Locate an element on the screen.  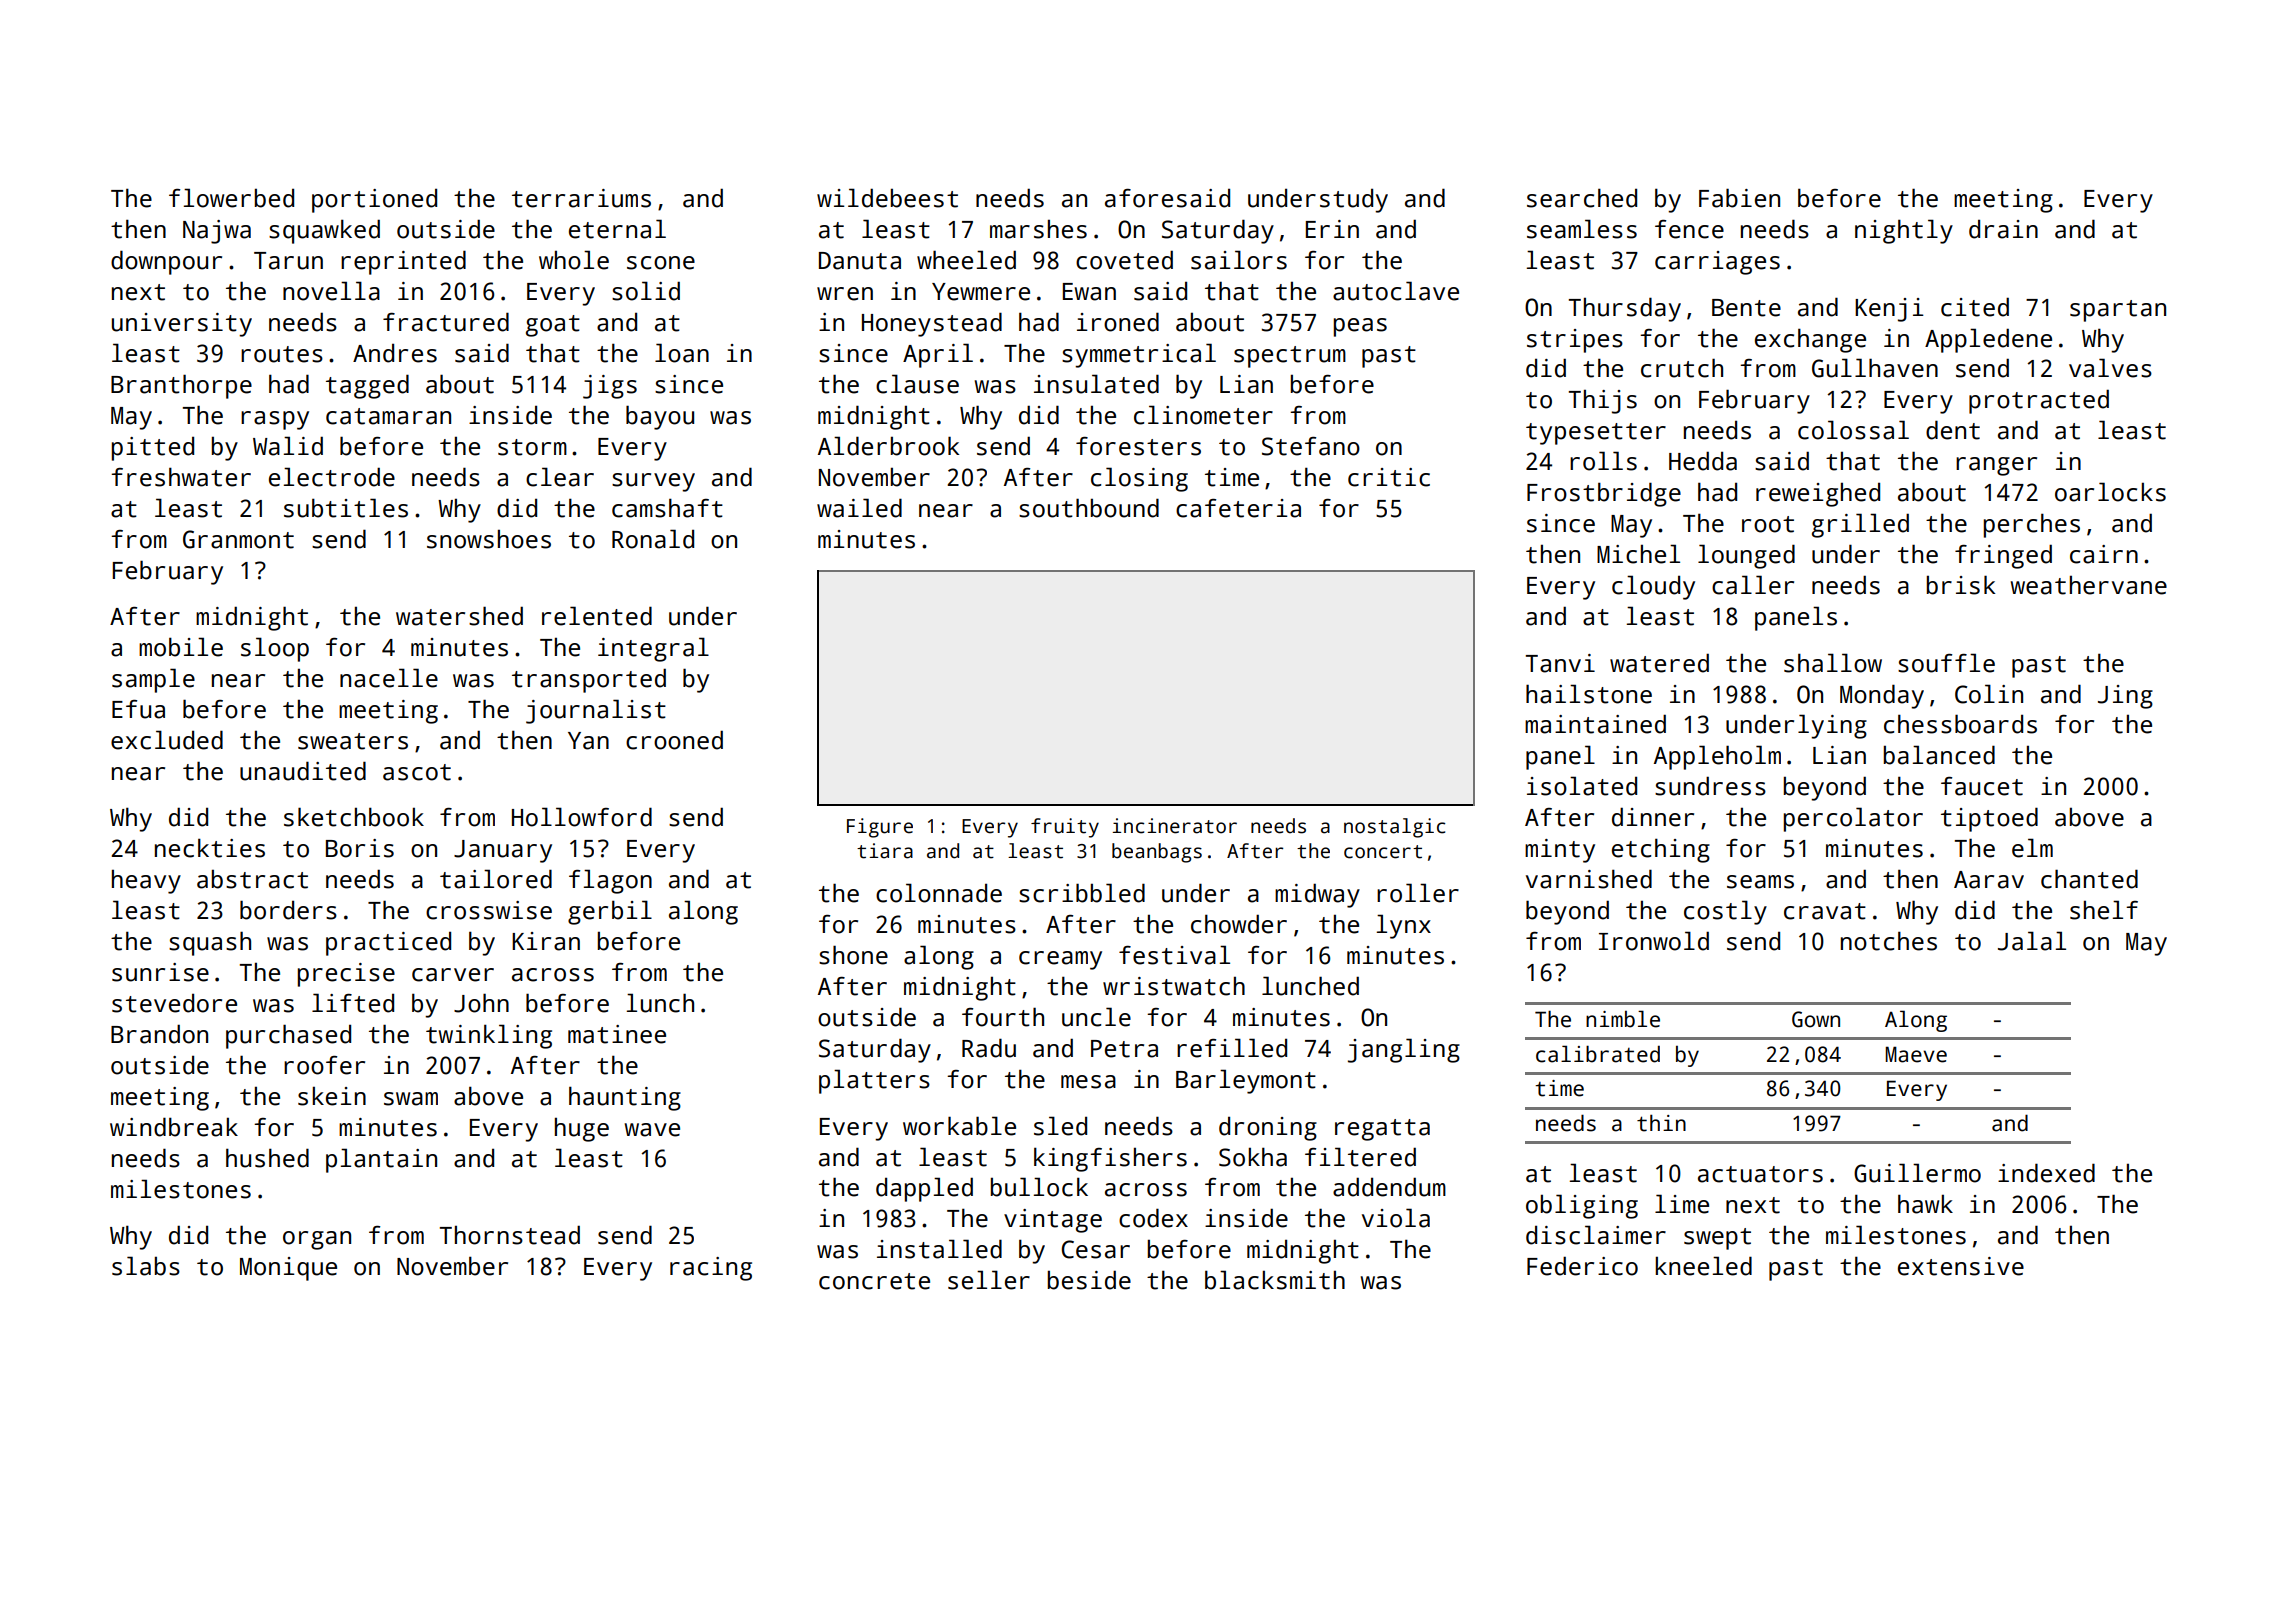
Honeystead is located at coordinates (932, 324).
